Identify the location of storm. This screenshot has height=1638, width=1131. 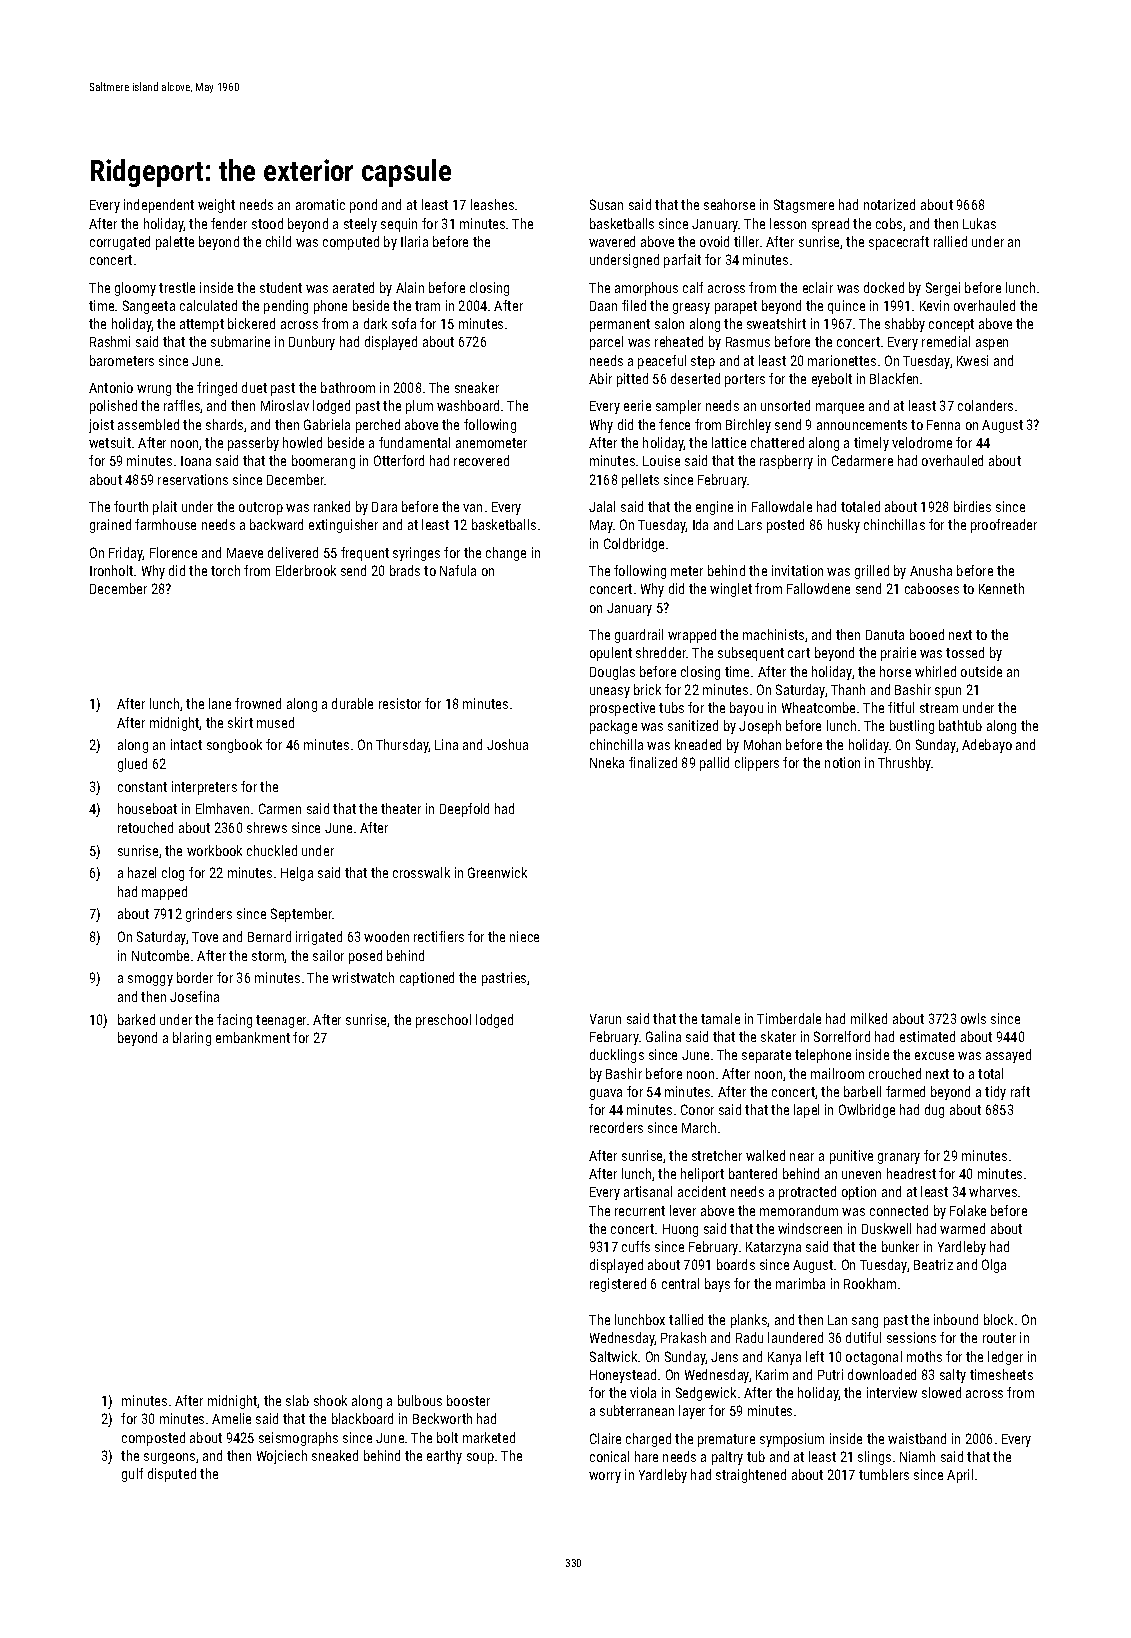
(268, 957).
